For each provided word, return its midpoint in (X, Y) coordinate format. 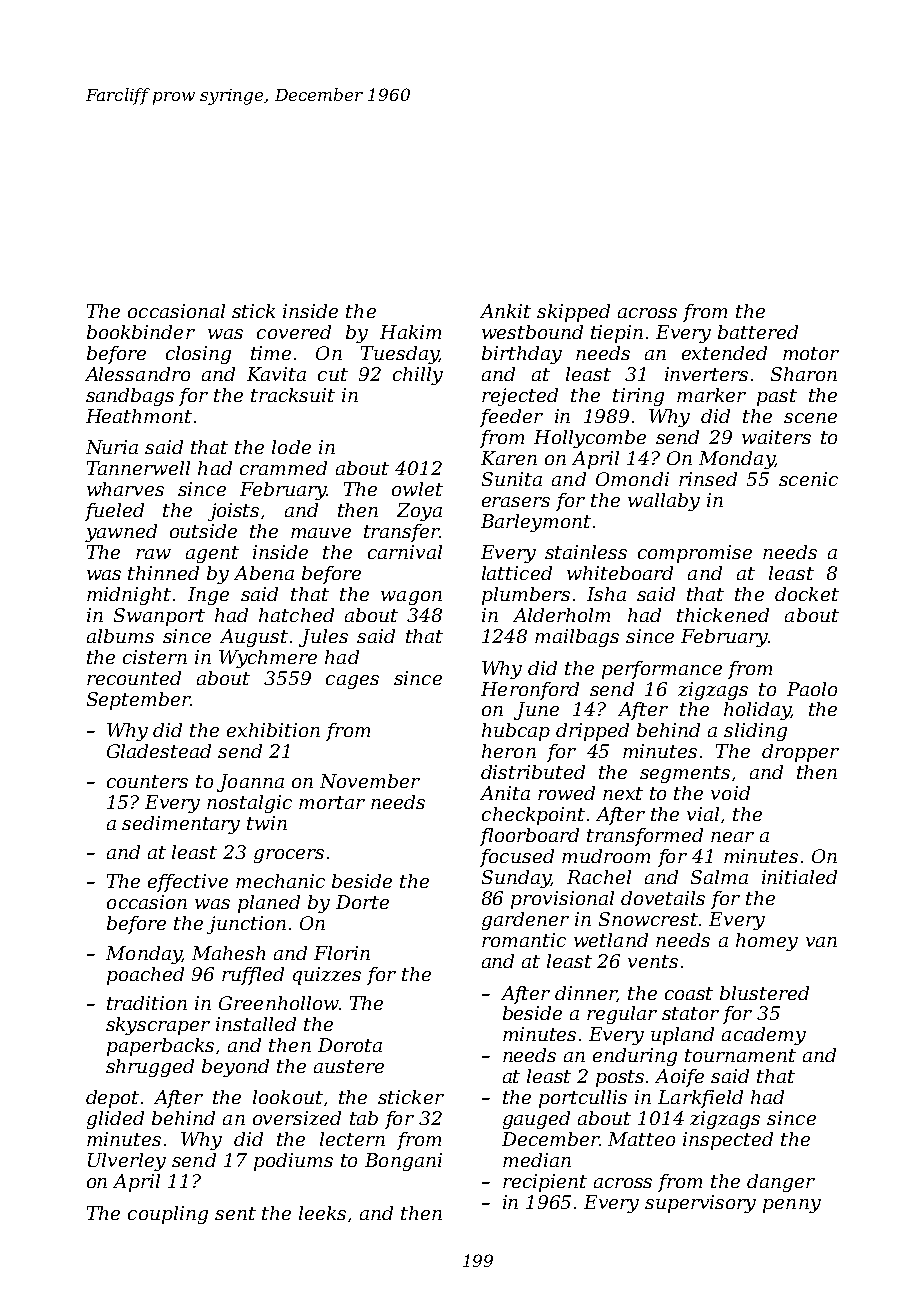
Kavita (276, 374)
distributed (533, 772)
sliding (755, 732)
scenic (808, 479)
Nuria (112, 447)
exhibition (273, 730)
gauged (536, 1120)
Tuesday (399, 355)
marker (711, 395)
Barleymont (536, 523)
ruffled (253, 976)
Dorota (350, 1045)
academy (764, 1036)
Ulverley (127, 1162)
